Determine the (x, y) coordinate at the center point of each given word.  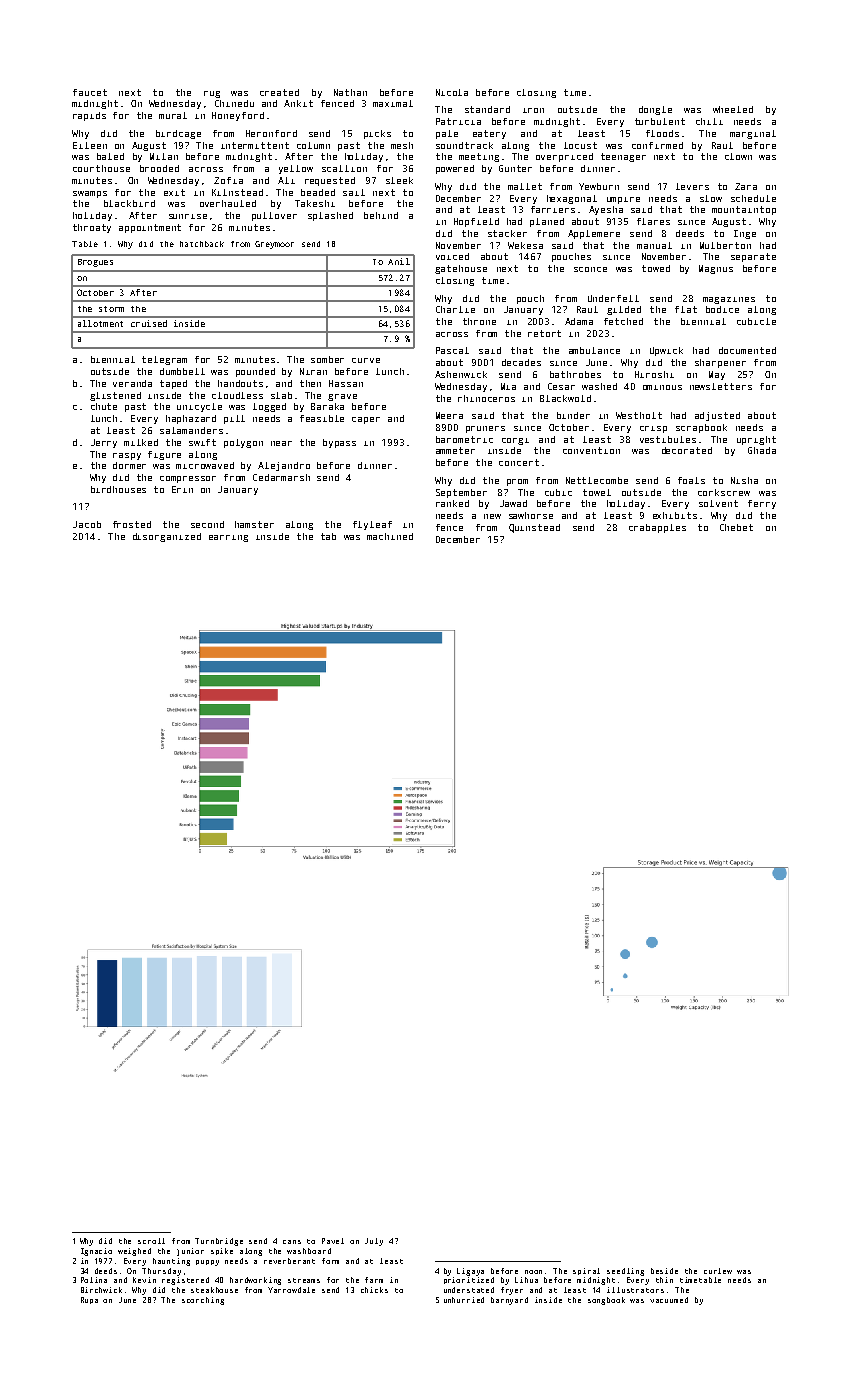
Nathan (350, 92)
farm (374, 1280)
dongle (655, 110)
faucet (90, 92)
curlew (718, 1271)
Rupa (89, 1300)
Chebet (736, 527)
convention (591, 450)
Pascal (452, 350)
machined (390, 536)
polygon (243, 443)
